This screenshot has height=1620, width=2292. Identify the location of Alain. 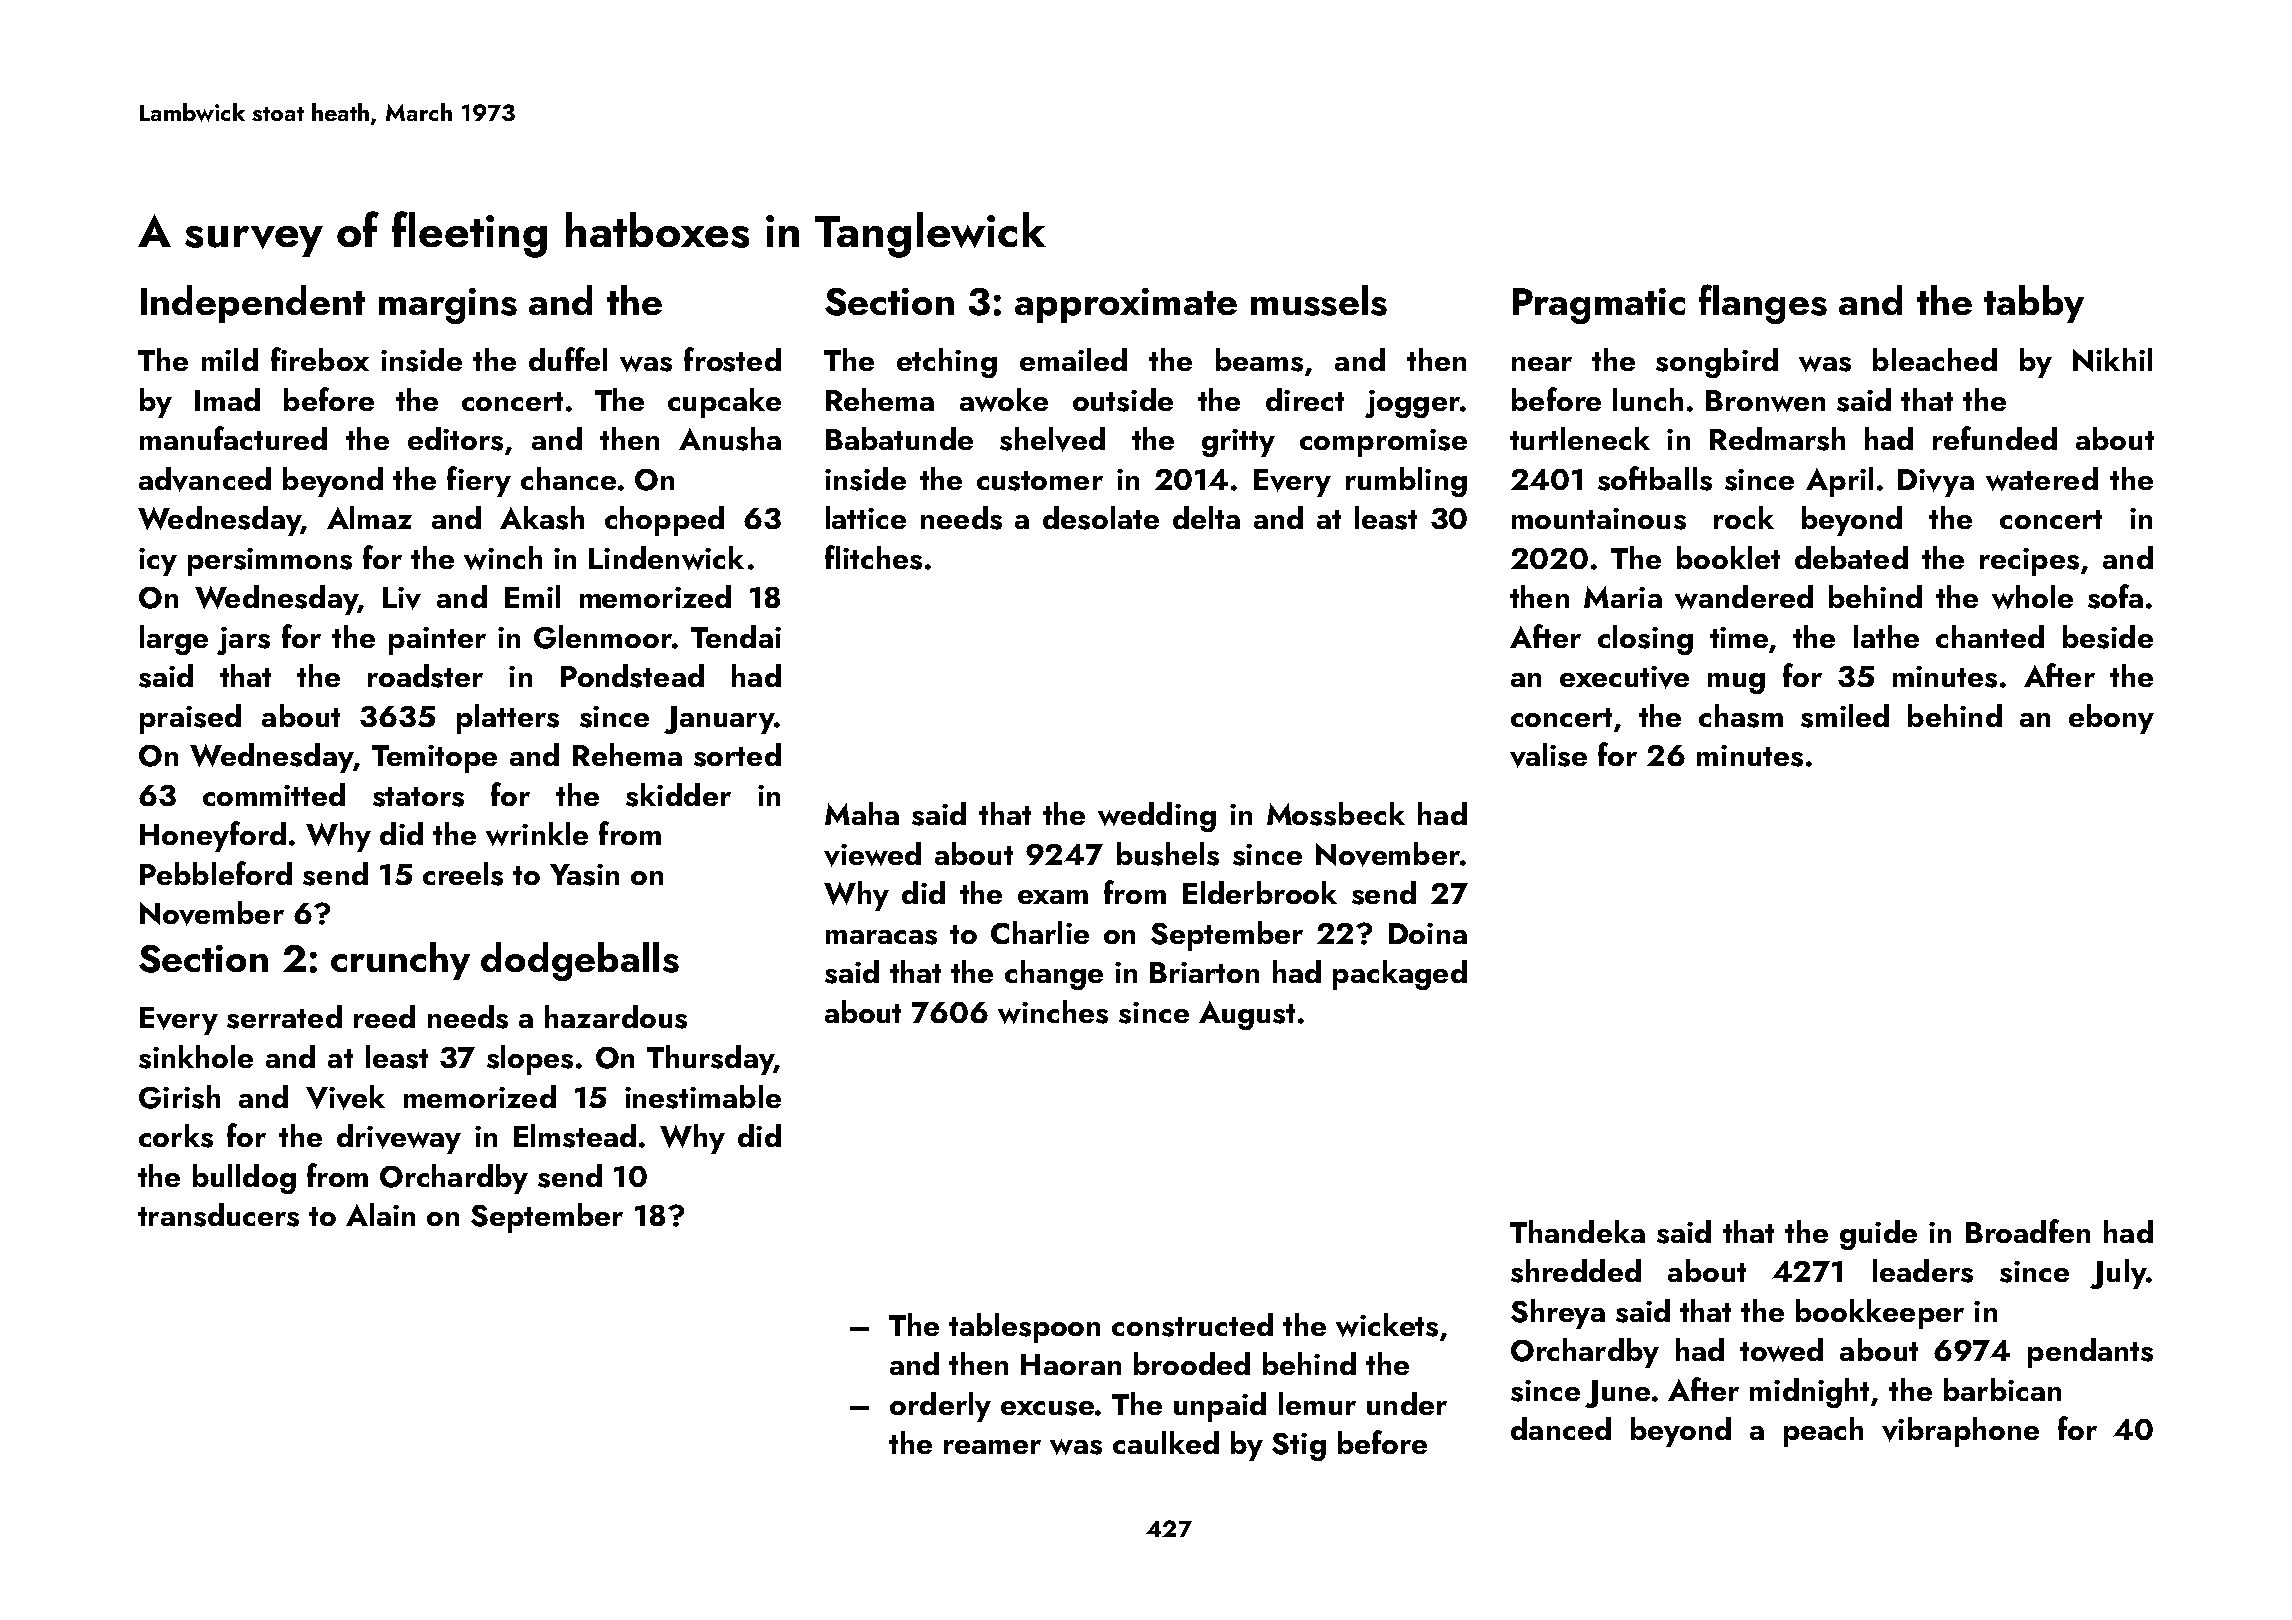
(380, 1214).
